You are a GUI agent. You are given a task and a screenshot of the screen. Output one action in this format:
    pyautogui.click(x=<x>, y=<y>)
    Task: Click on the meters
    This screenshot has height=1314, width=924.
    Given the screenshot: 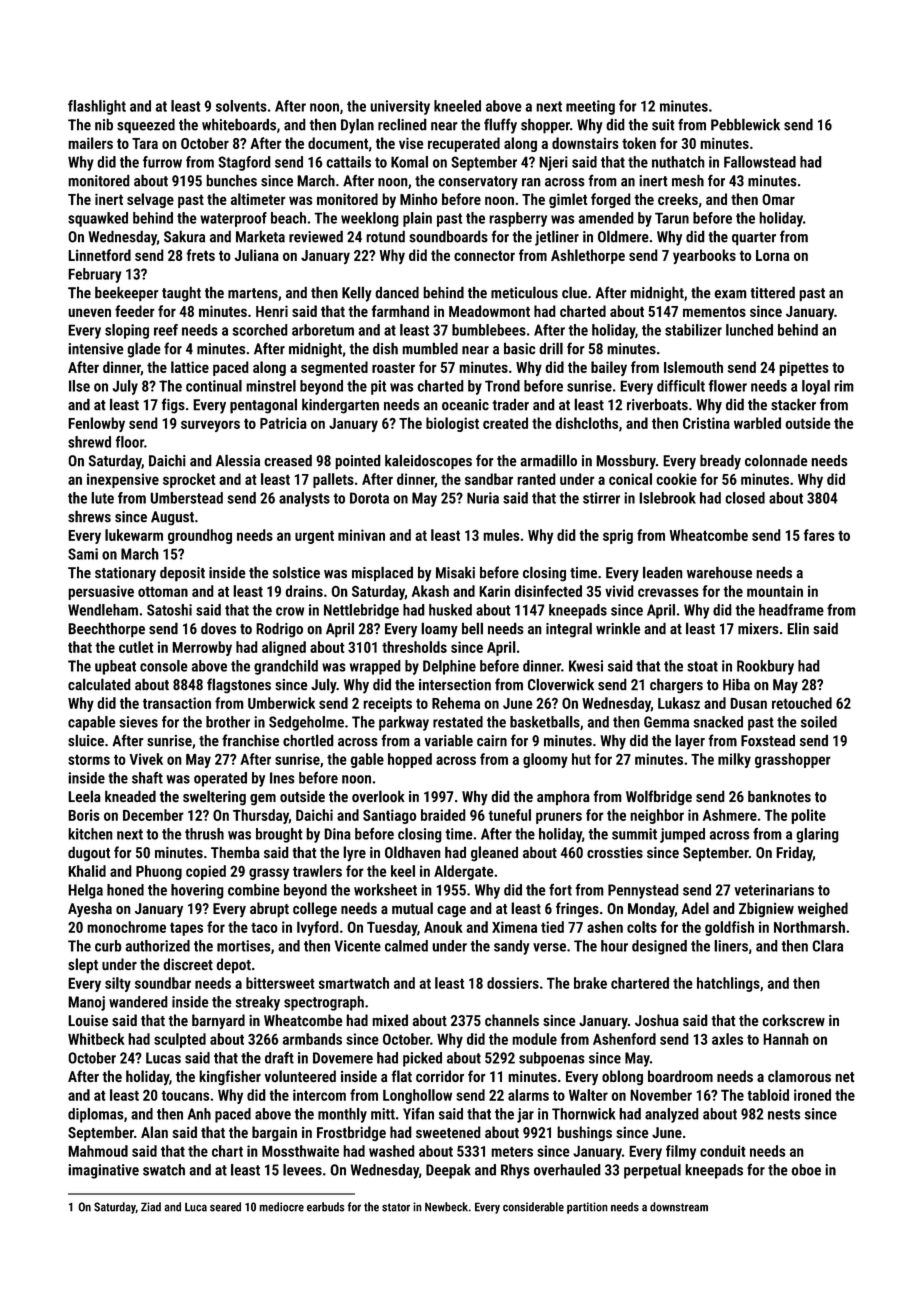 What is the action you would take?
    pyautogui.click(x=512, y=1151)
